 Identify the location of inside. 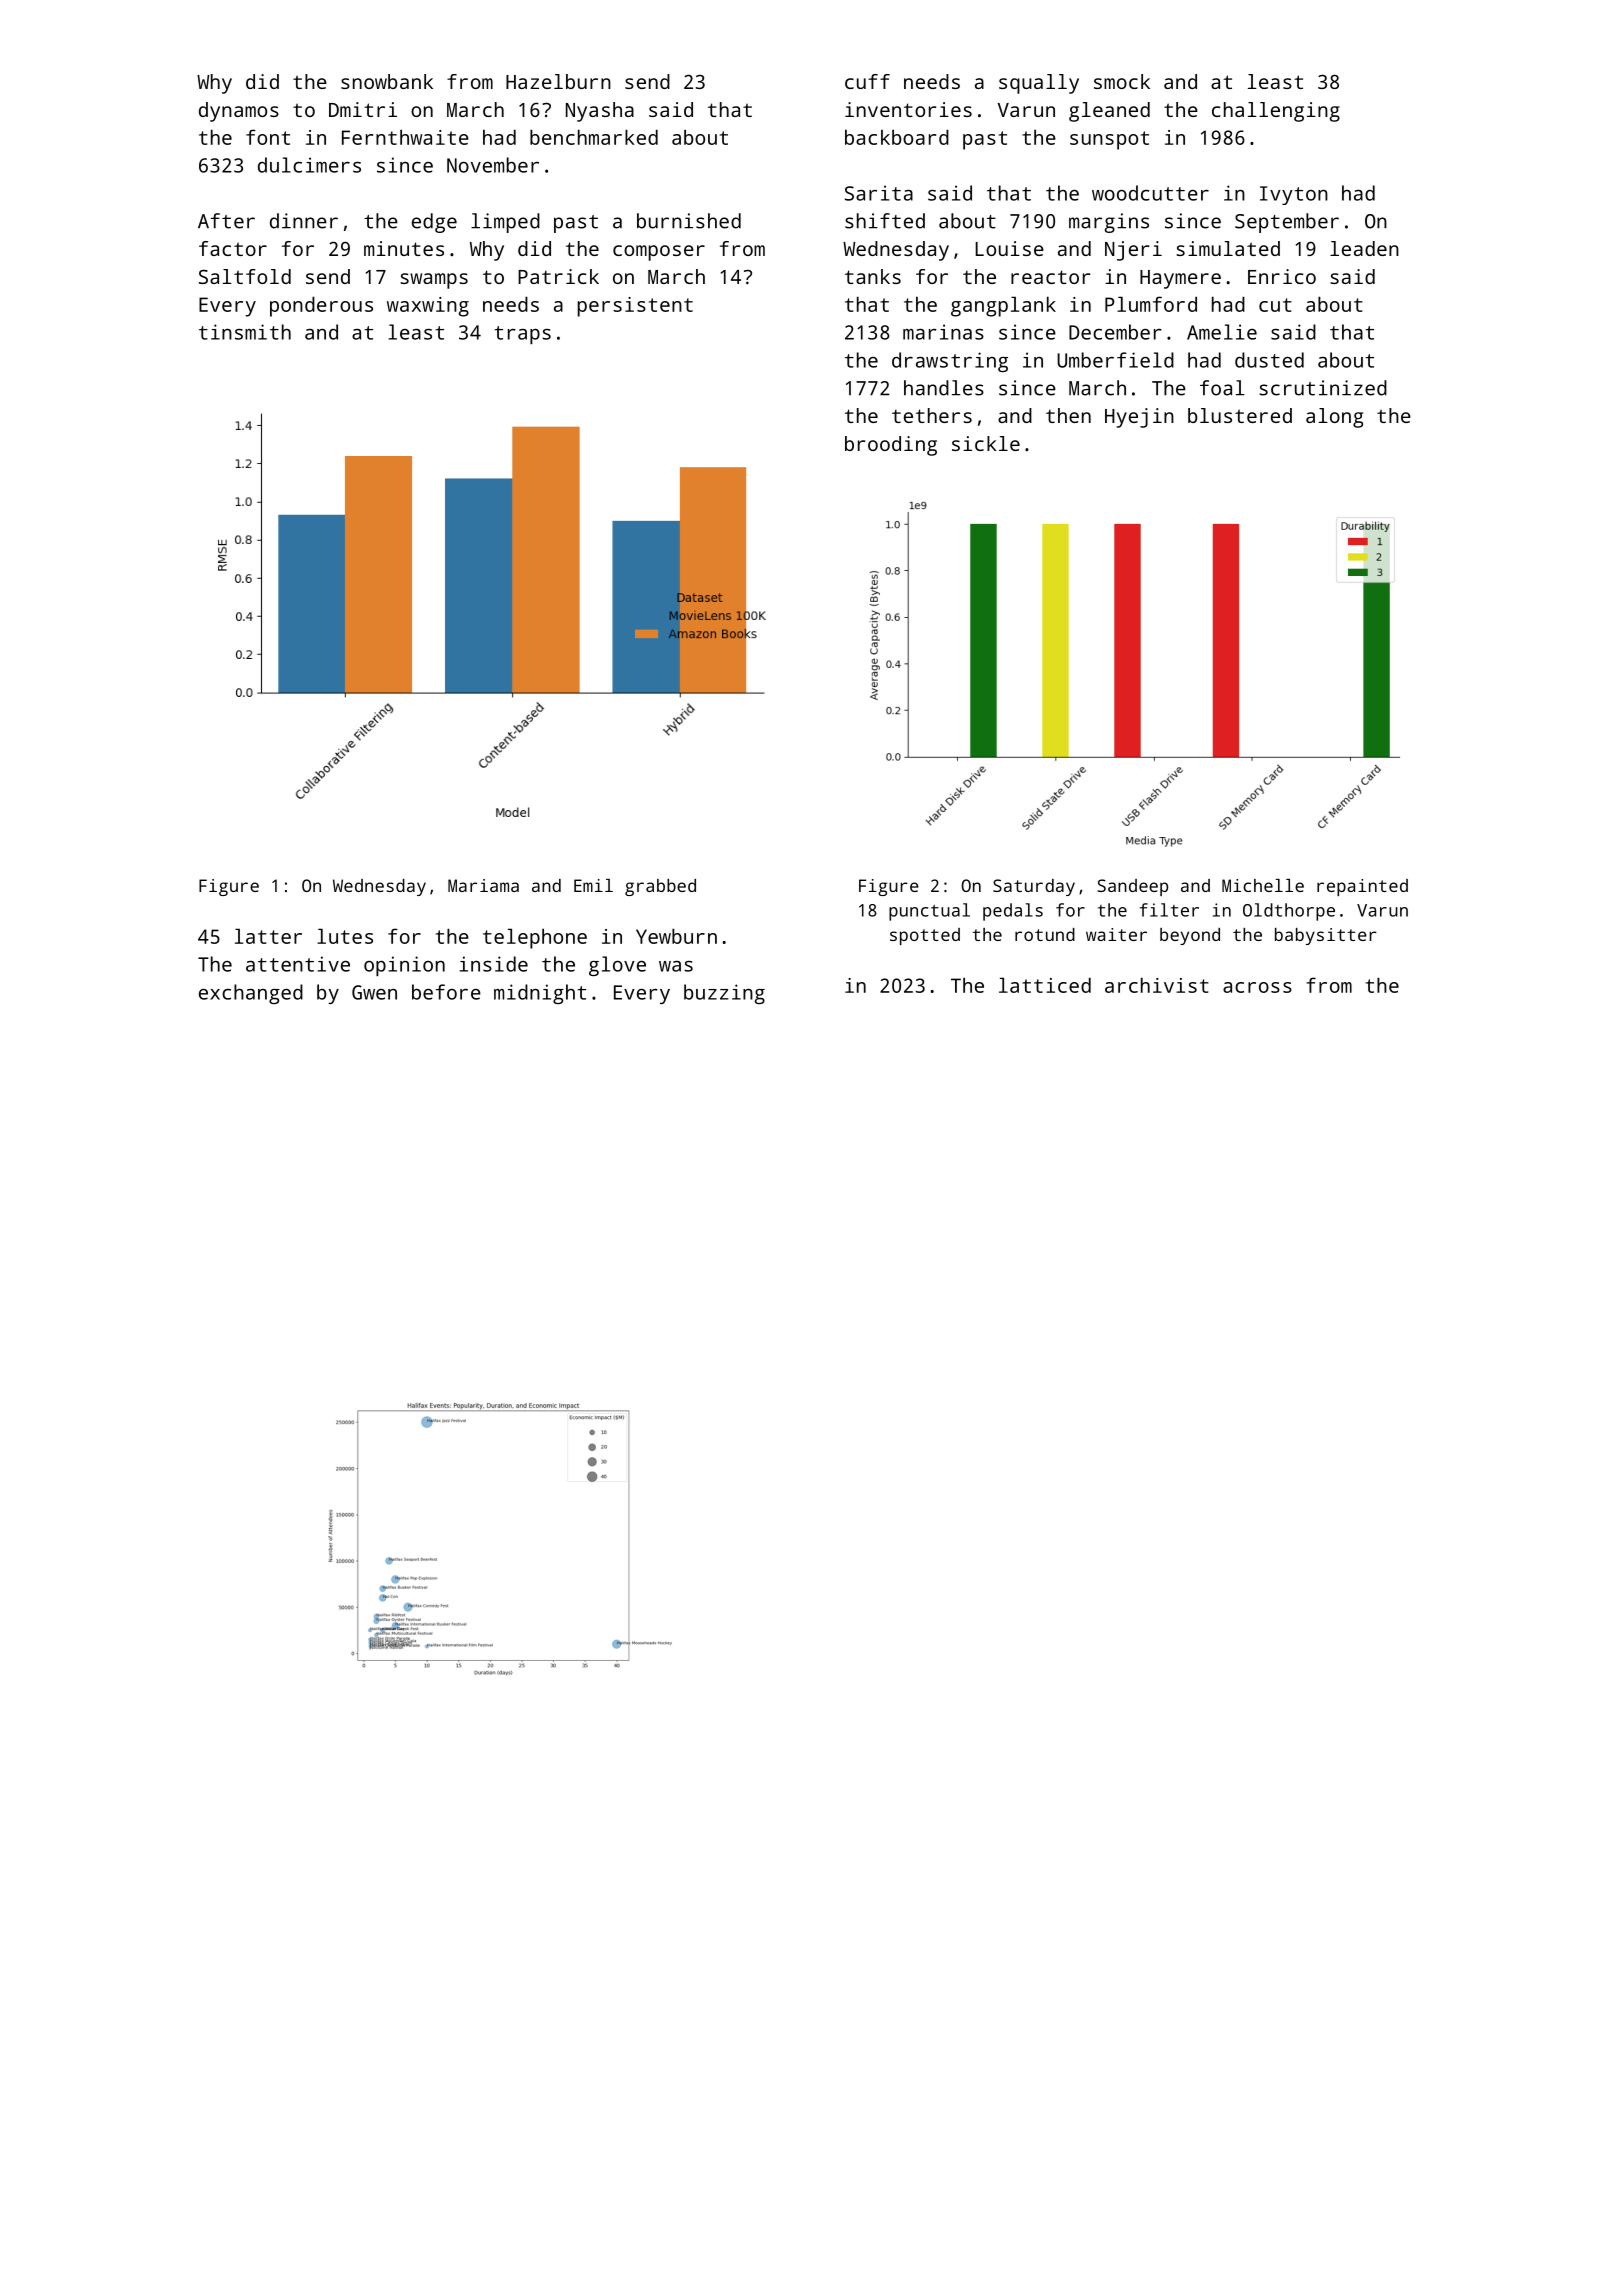
(493, 964).
